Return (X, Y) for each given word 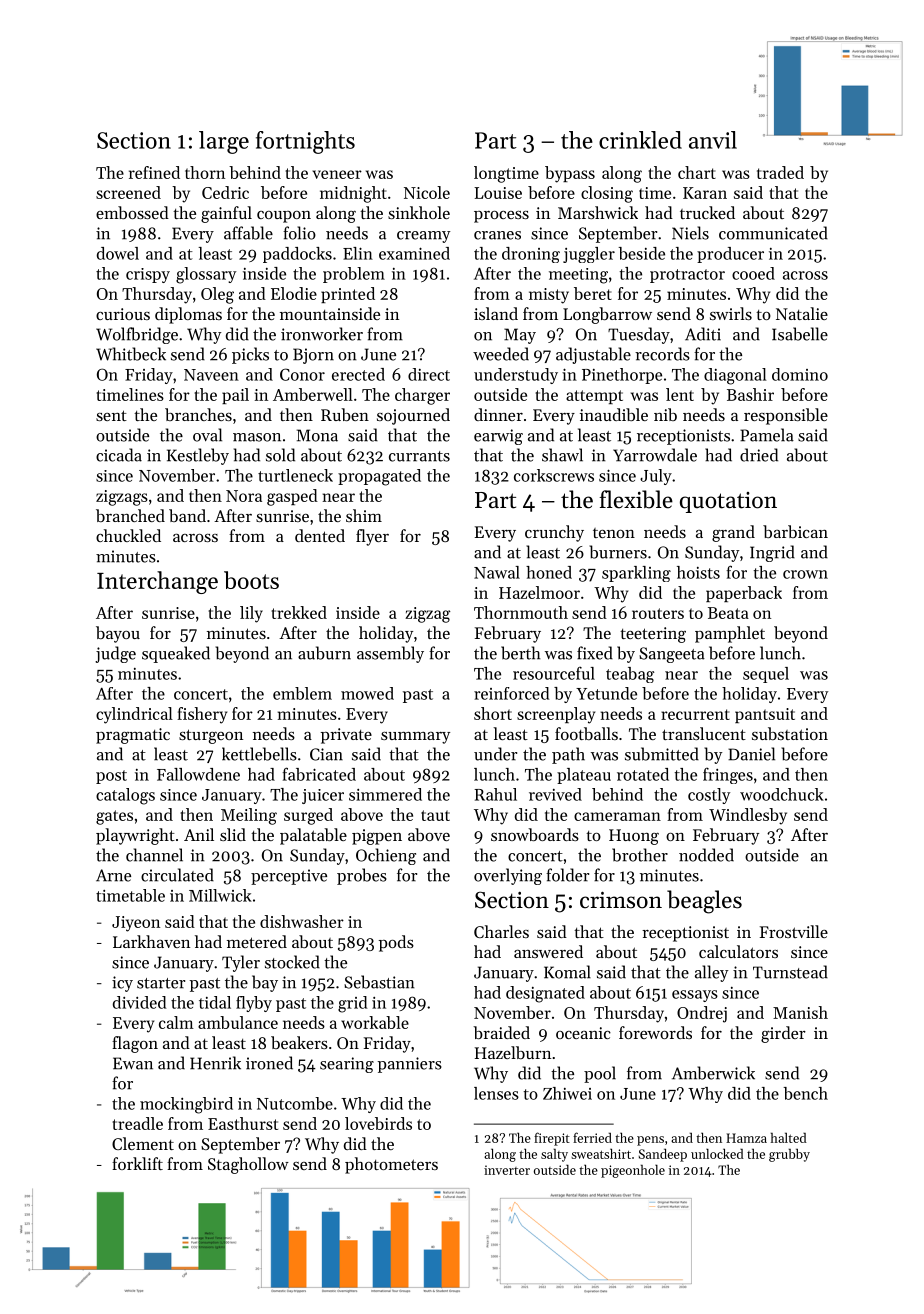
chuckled (128, 535)
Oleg (217, 295)
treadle (137, 1123)
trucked (707, 212)
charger (422, 396)
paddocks (297, 255)
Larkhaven (151, 941)
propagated (379, 477)
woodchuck (782, 794)
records (662, 354)
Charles (501, 931)
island (496, 313)
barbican (795, 531)
